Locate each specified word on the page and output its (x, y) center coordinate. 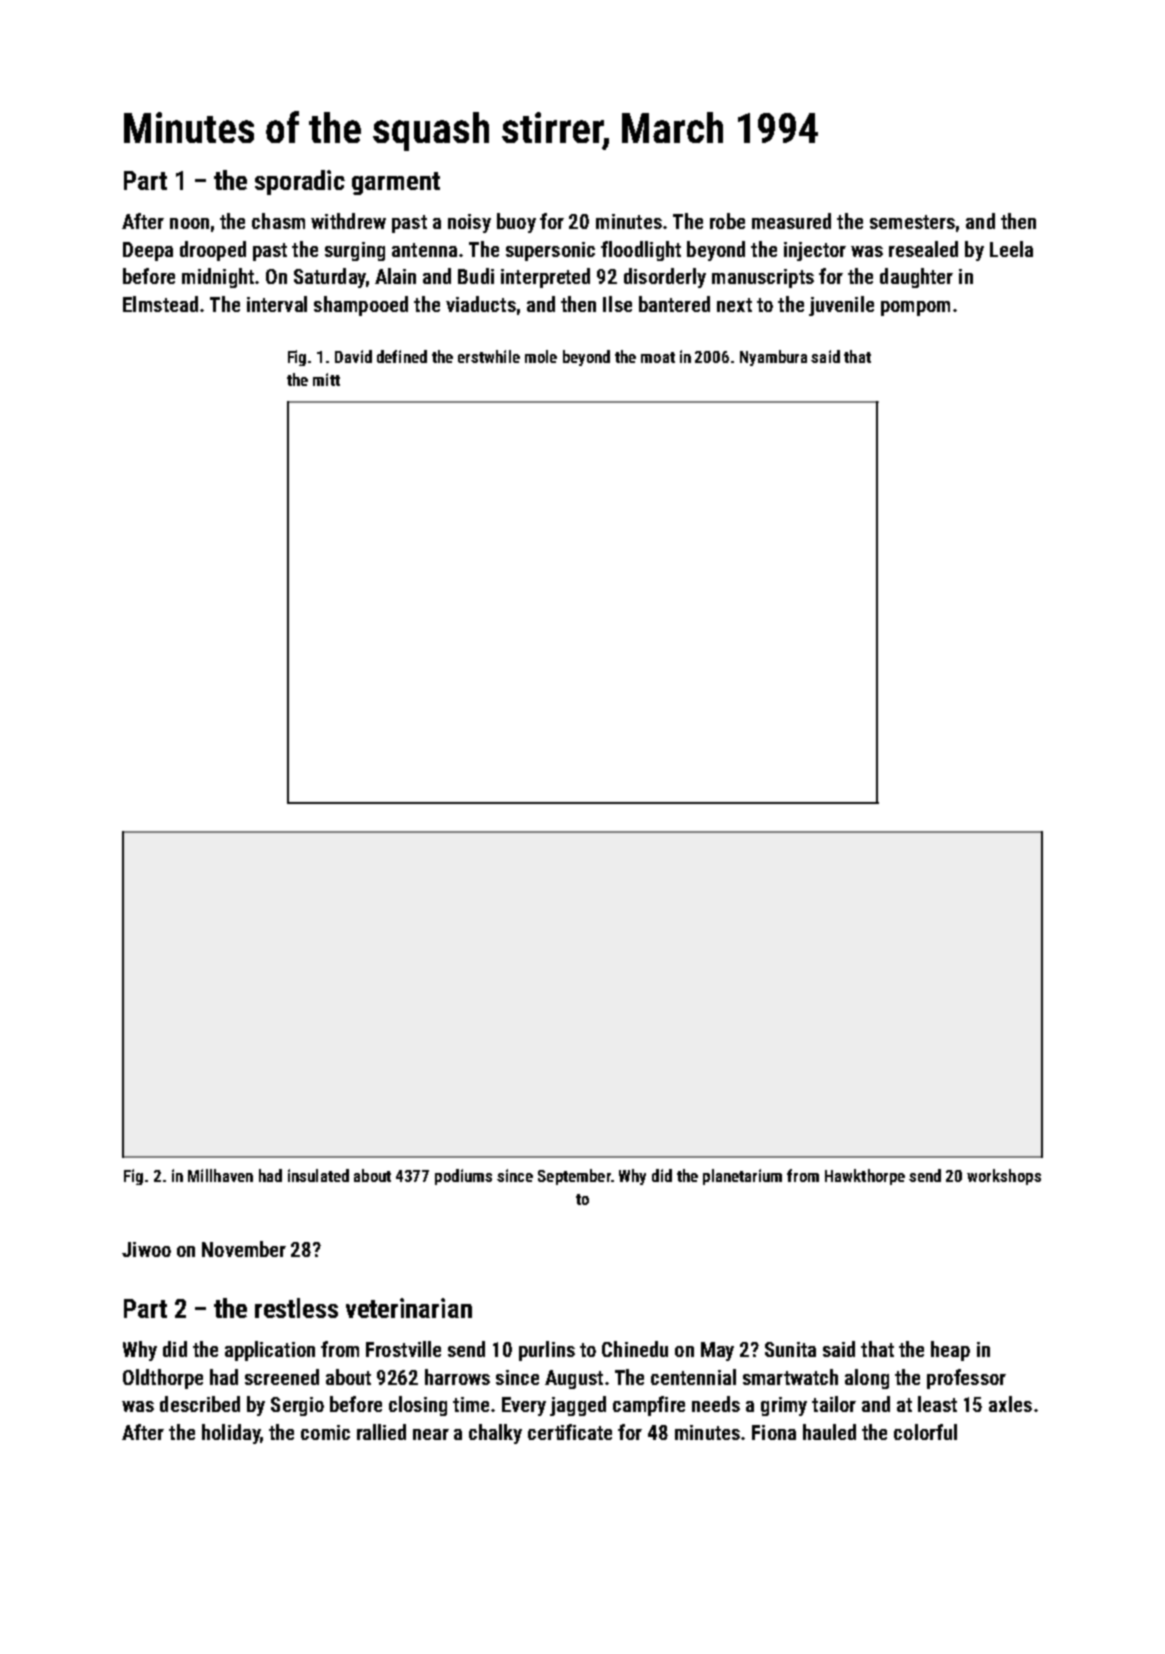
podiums (463, 1177)
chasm (278, 221)
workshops (1004, 1177)
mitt (326, 379)
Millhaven (220, 1175)
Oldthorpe (163, 1379)
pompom (915, 308)
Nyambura (773, 358)
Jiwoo (146, 1249)
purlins (547, 1351)
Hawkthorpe (865, 1177)
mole (541, 356)
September (574, 1177)
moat (658, 357)
